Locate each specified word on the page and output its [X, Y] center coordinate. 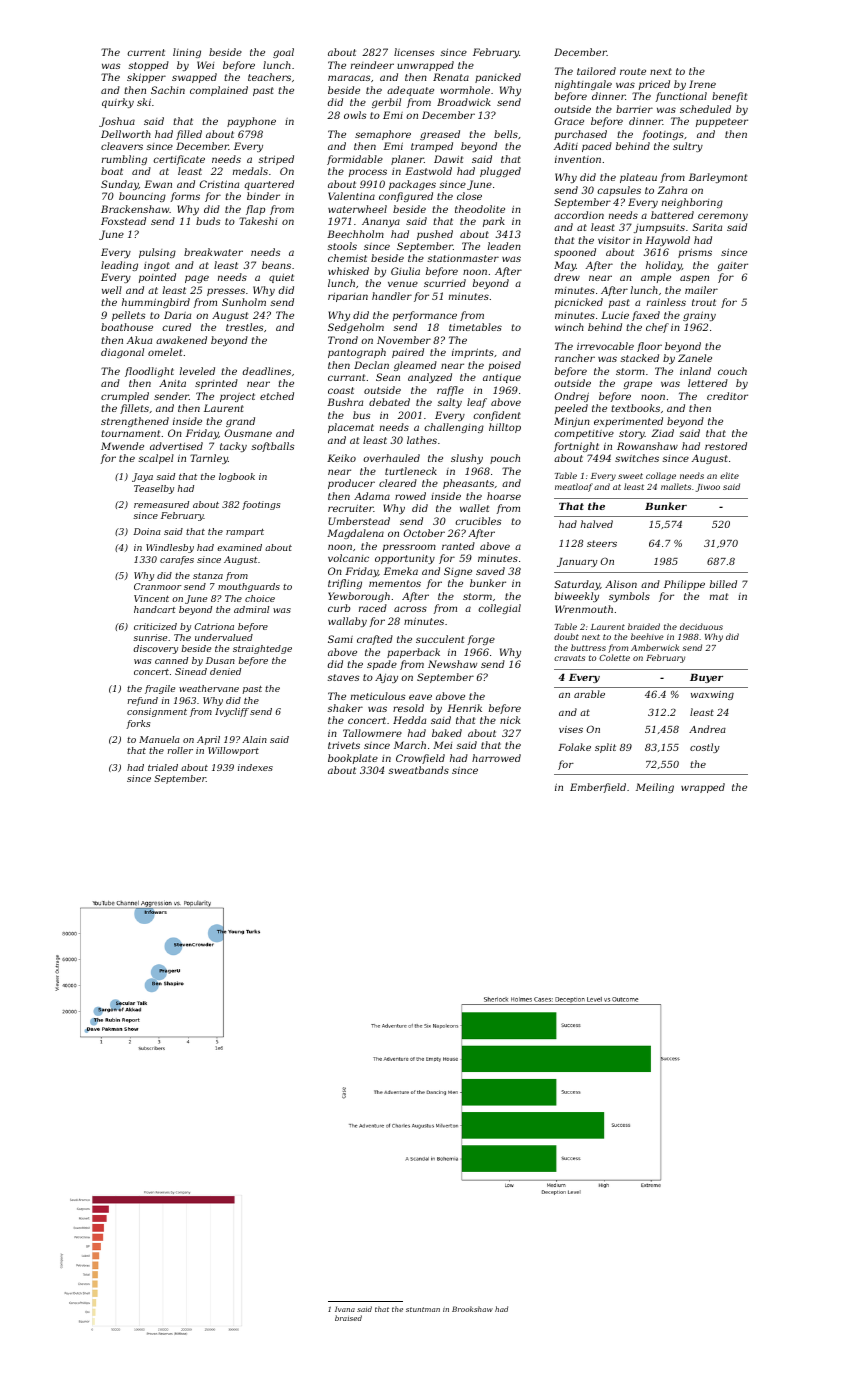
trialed [163, 767]
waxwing [712, 695]
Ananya [381, 222]
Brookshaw [472, 1309]
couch [732, 371]
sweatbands [418, 770]
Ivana [345, 1309]
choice [260, 598]
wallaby [347, 622]
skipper [146, 78]
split [605, 748]
